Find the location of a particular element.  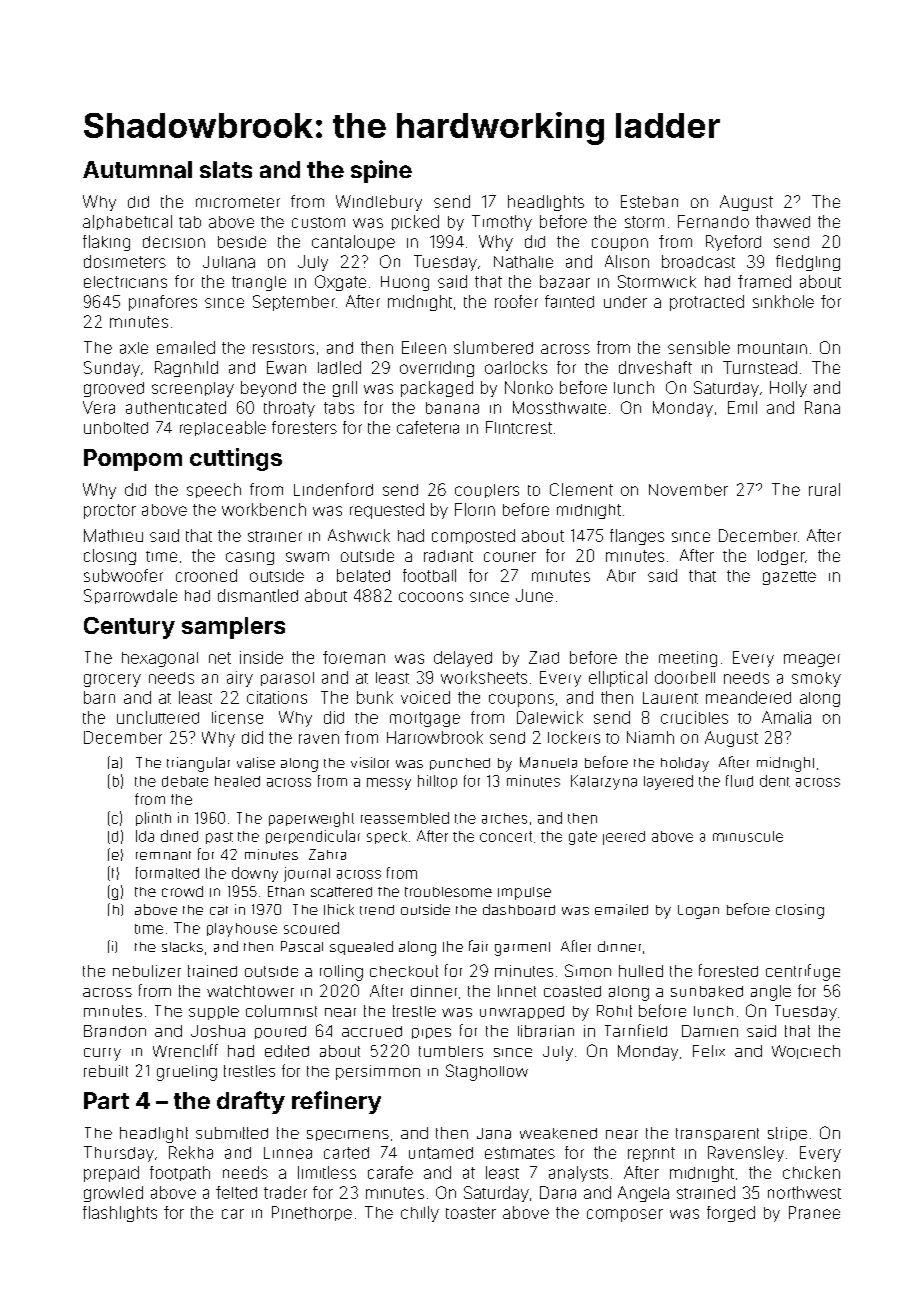

Ashwick is located at coordinates (359, 535).
